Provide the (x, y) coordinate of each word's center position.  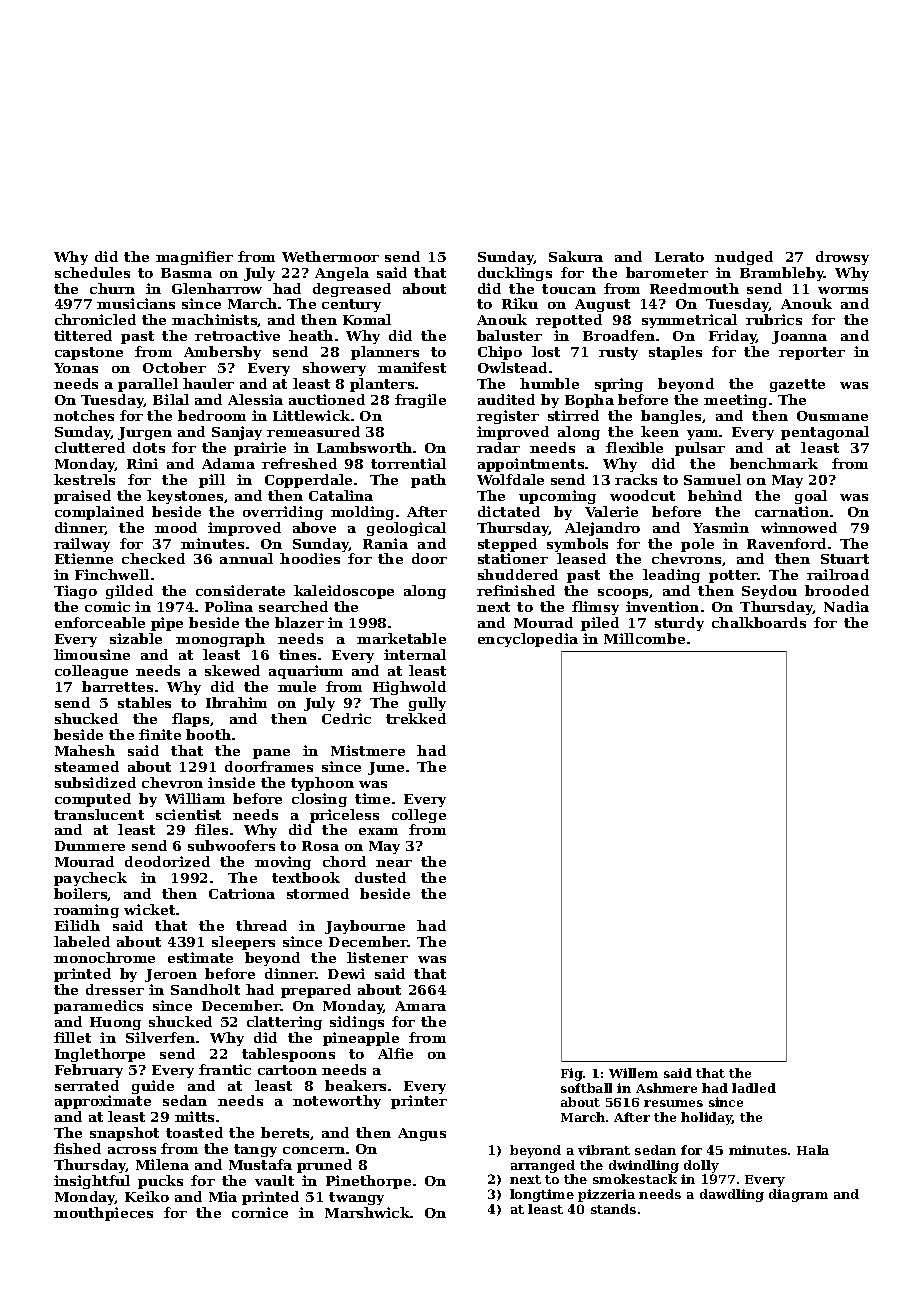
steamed (87, 766)
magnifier (194, 258)
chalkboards (759, 622)
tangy (255, 1150)
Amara (420, 1006)
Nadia (846, 606)
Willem (633, 1073)
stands (613, 1209)
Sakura (576, 256)
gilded (129, 592)
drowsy (842, 258)
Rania (385, 543)
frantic (225, 1069)
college (419, 816)
